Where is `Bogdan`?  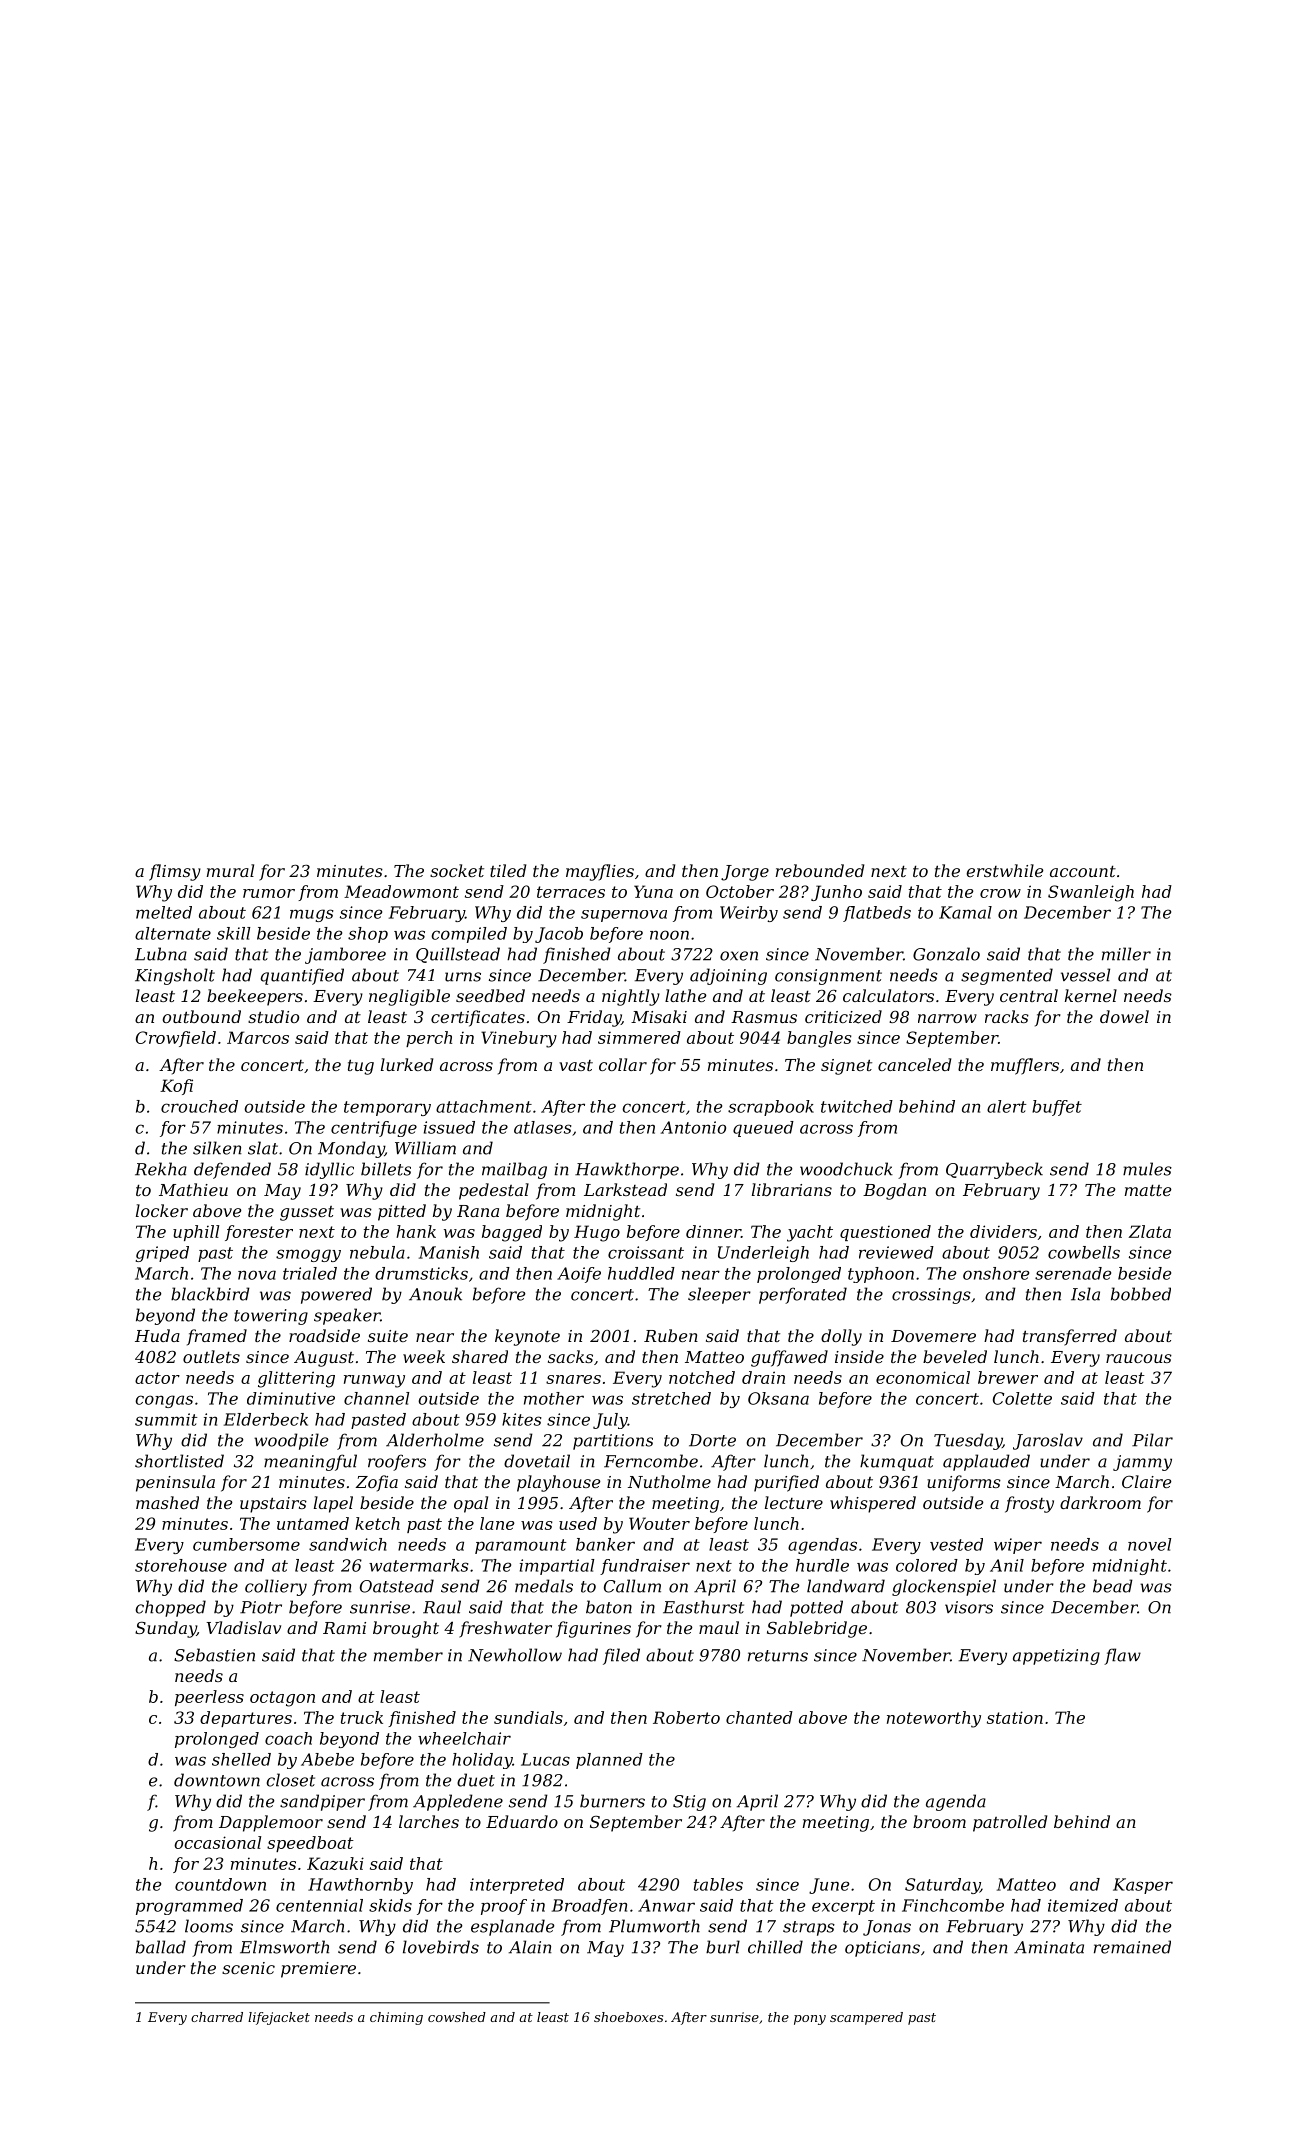 Bogdan is located at coordinates (894, 1191).
